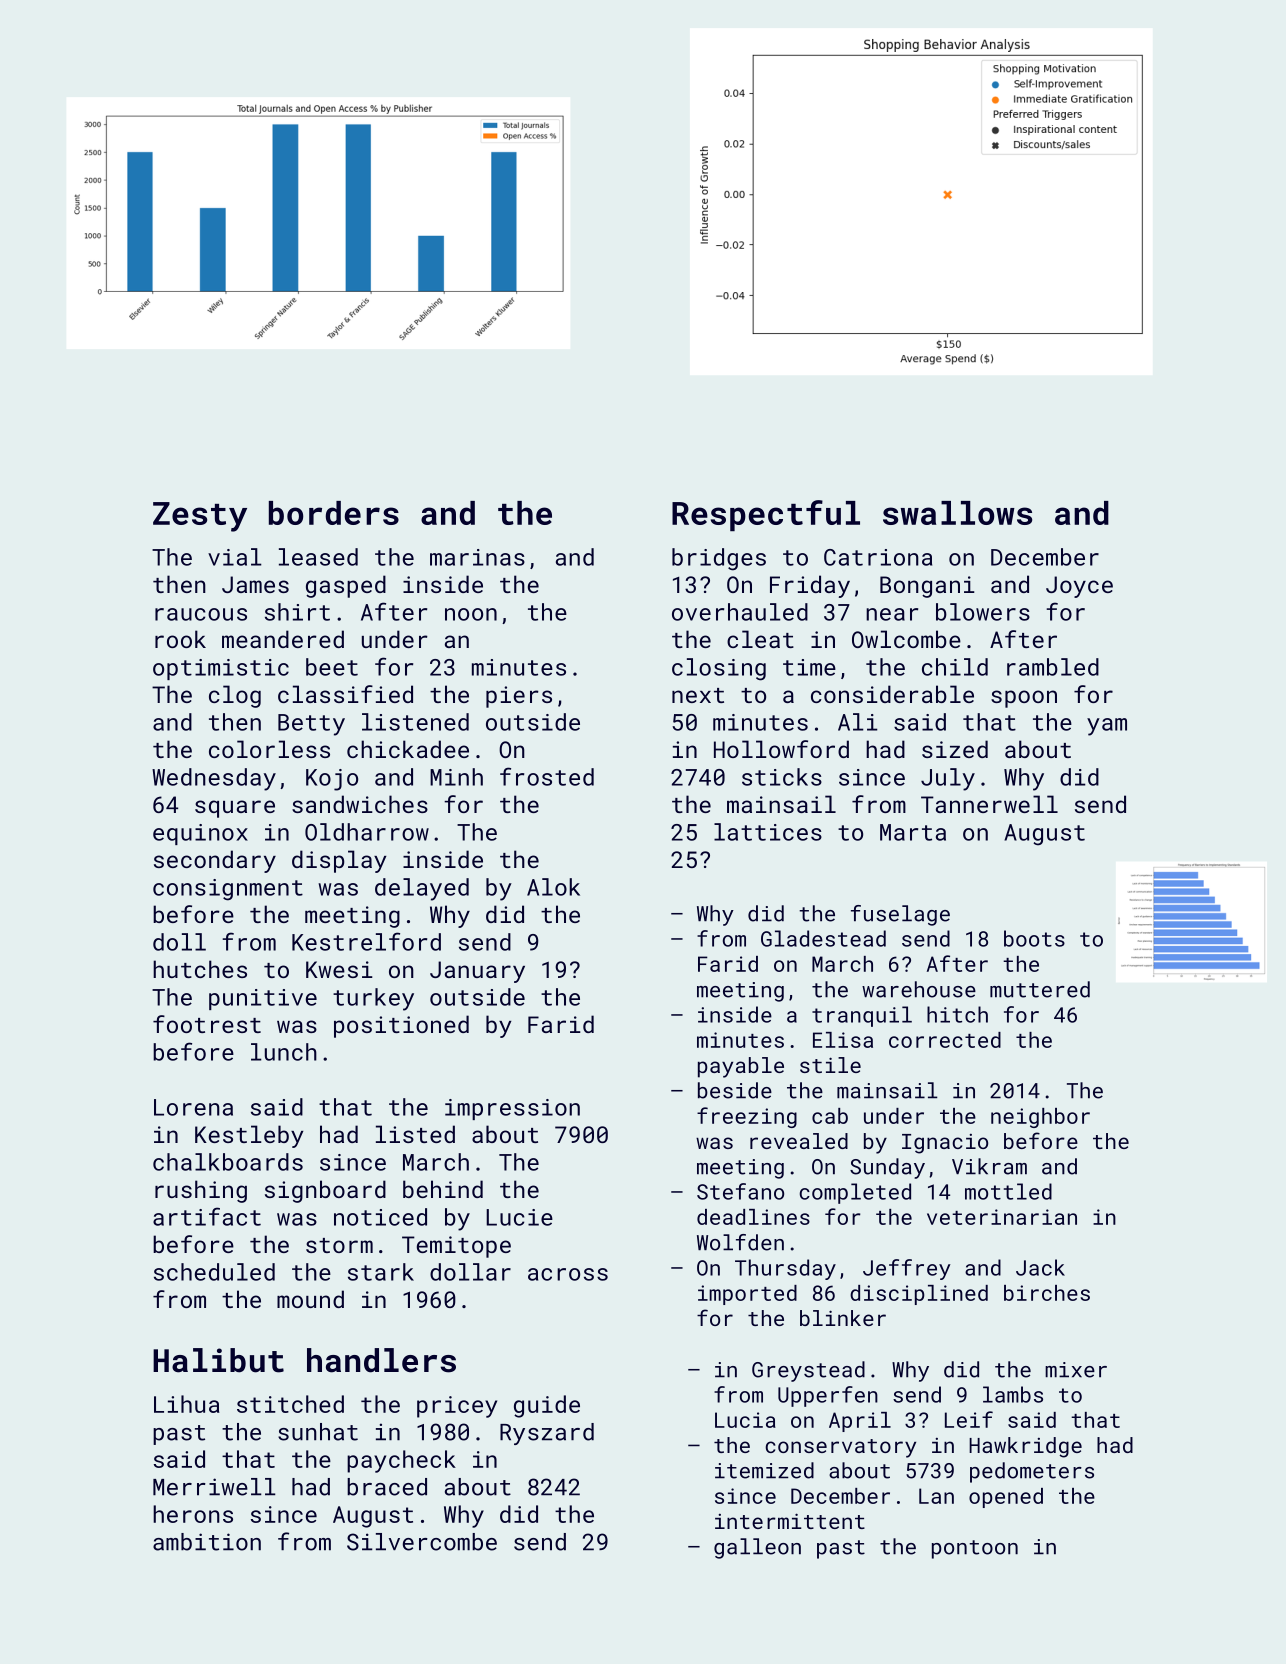  I want to click on footrest, so click(207, 1024).
